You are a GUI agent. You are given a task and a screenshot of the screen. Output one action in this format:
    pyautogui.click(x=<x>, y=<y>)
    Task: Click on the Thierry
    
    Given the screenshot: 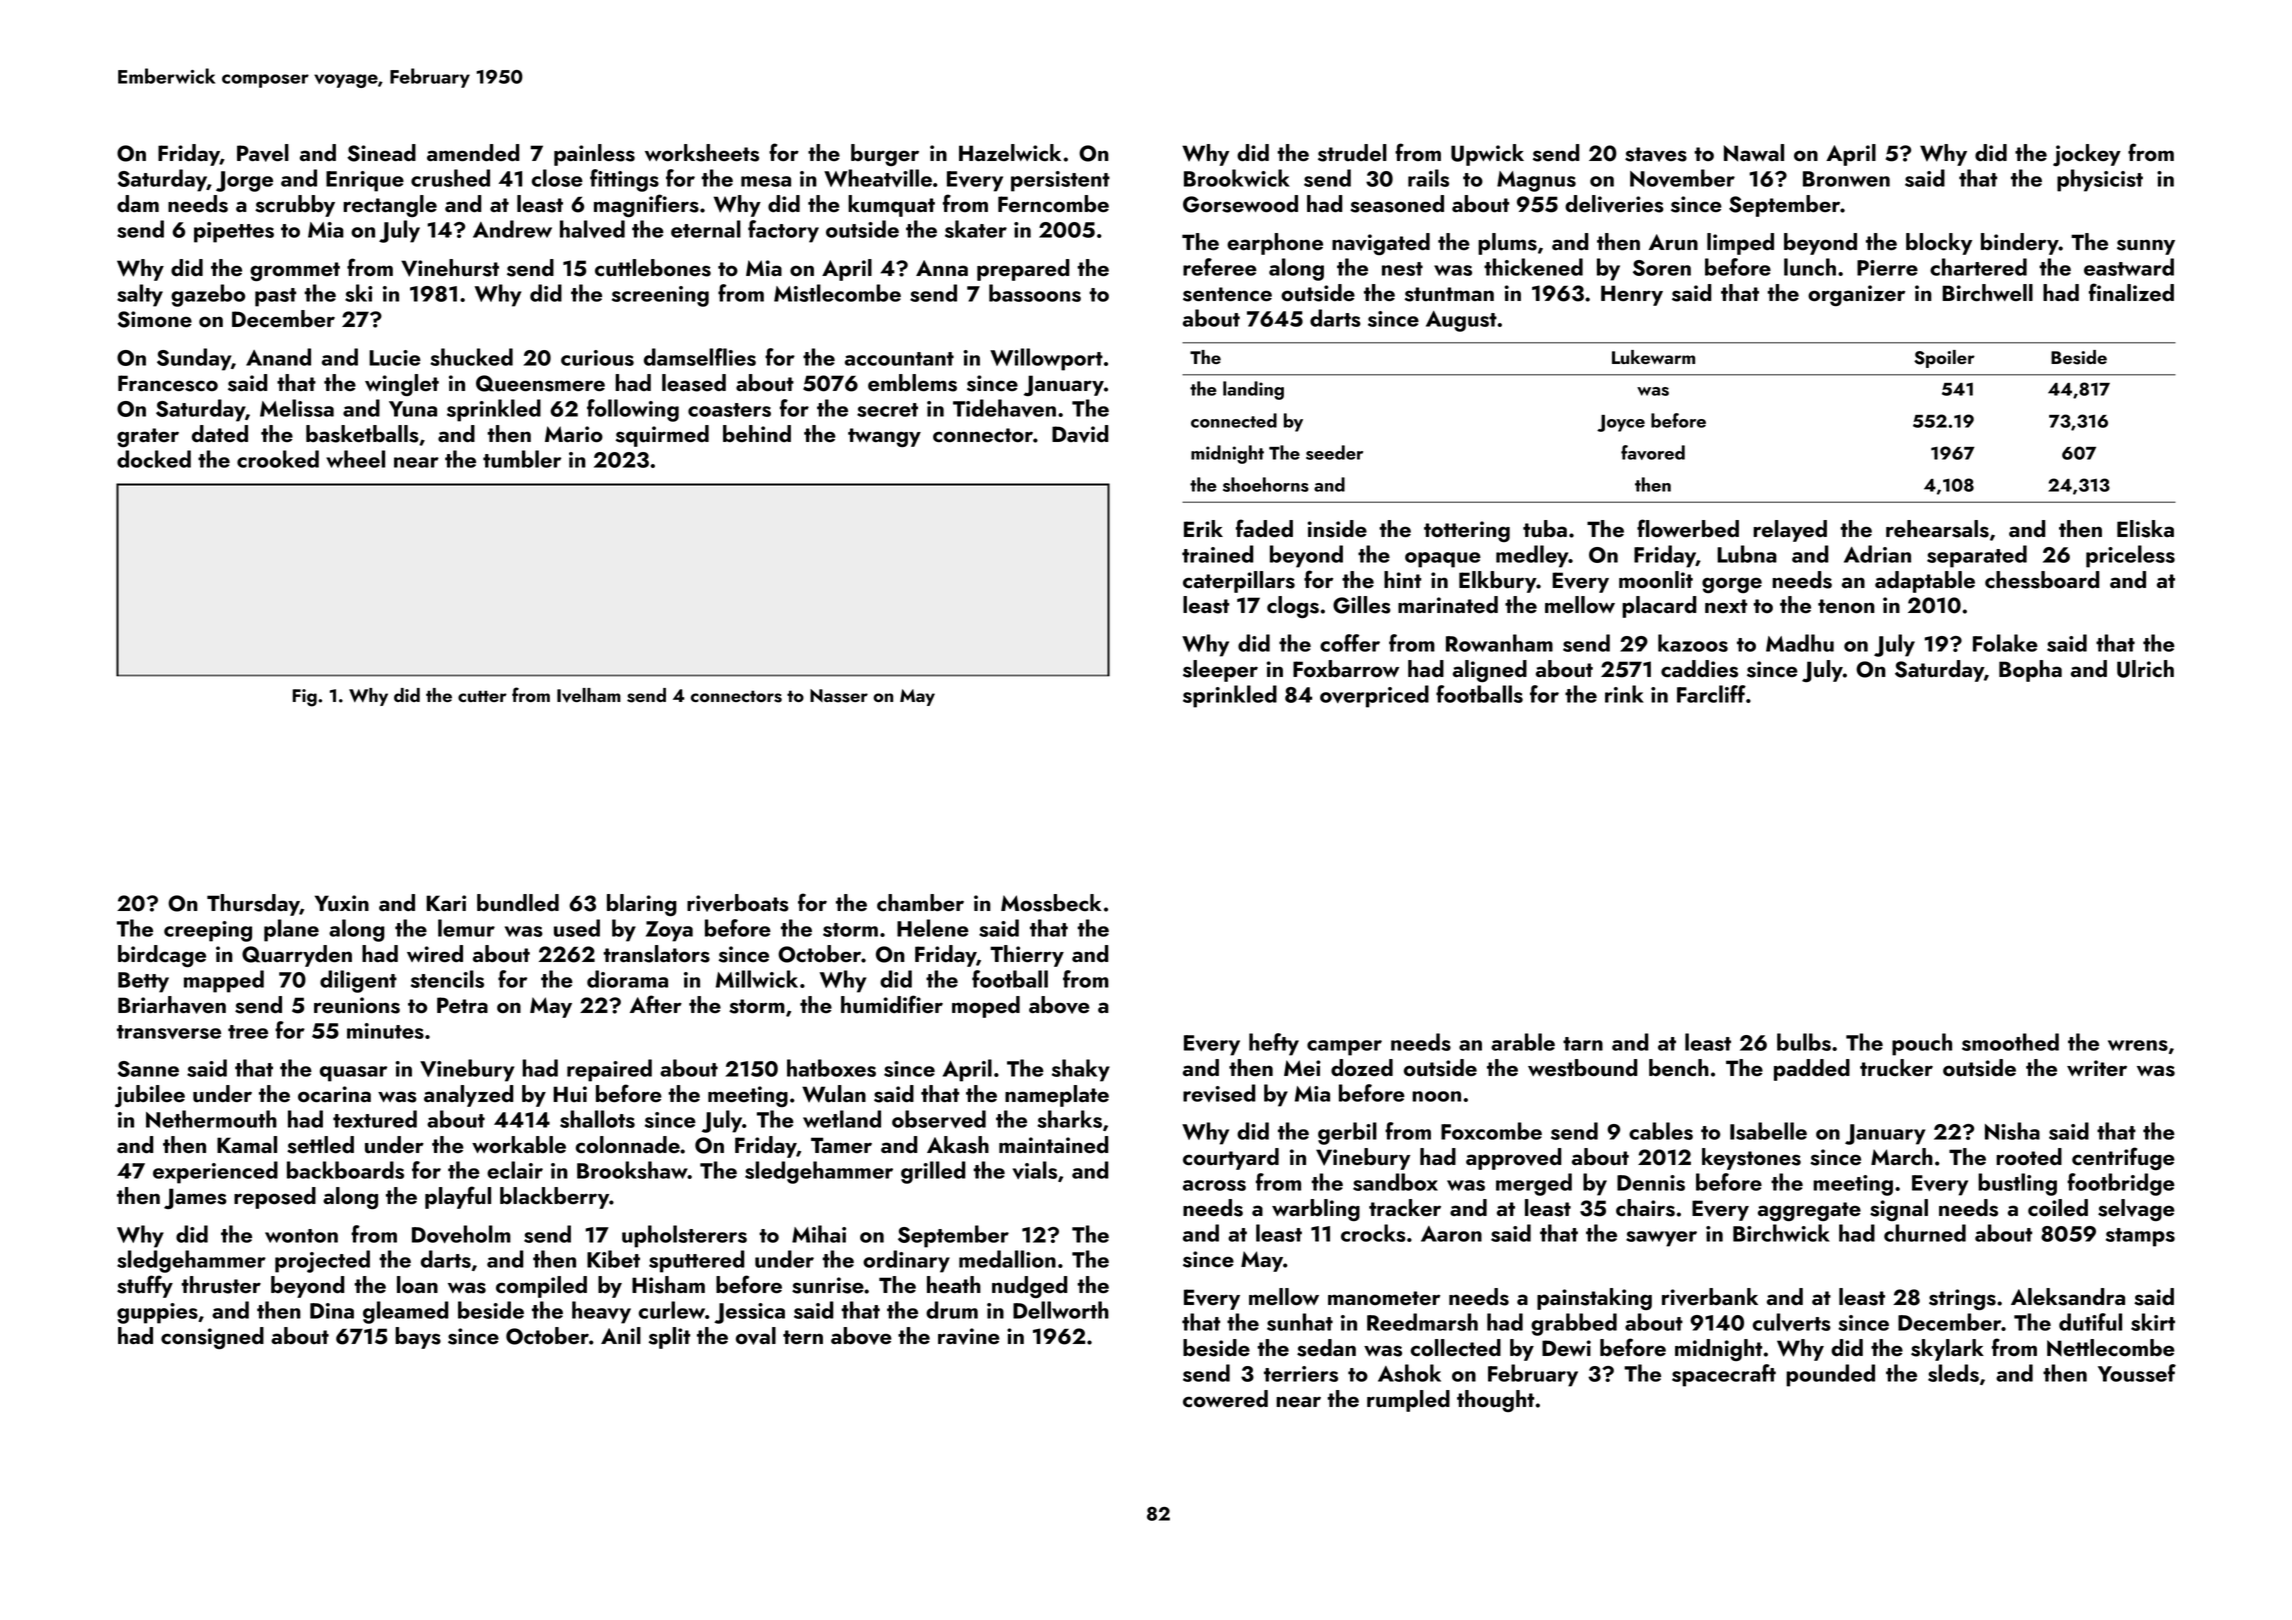 What is the action you would take?
    pyautogui.click(x=1027, y=956)
